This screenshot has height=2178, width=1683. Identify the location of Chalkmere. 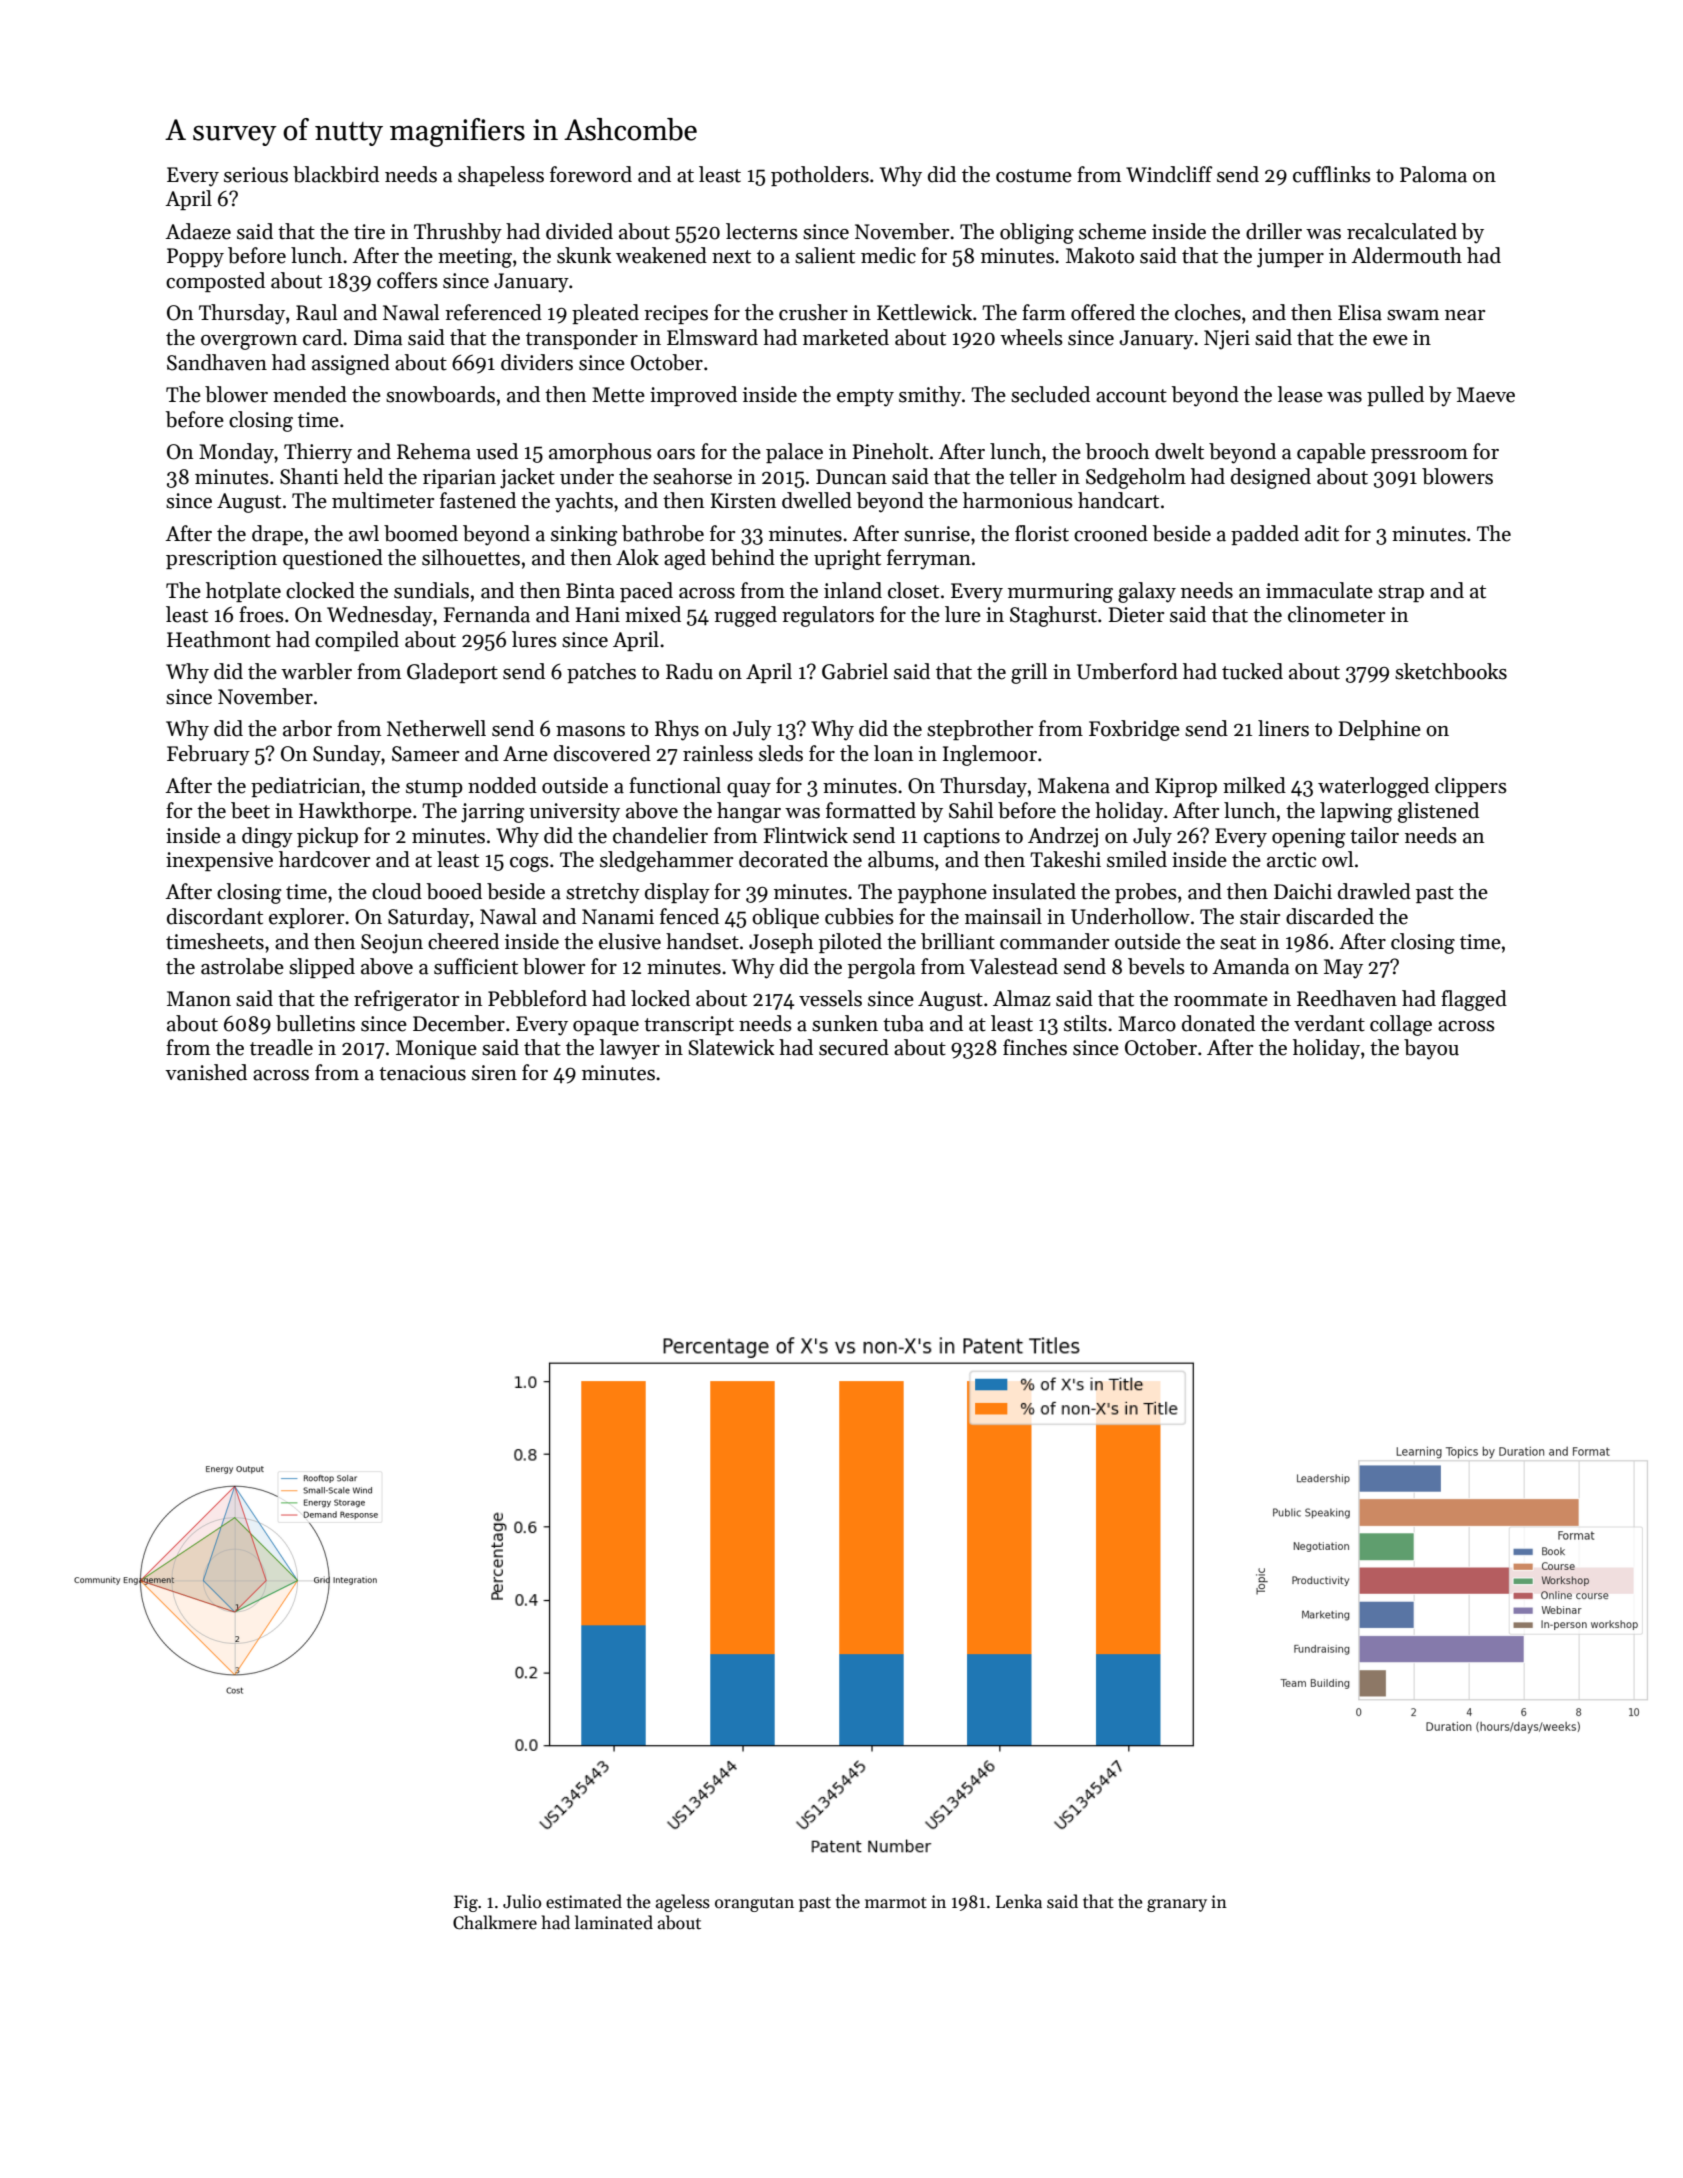
(495, 1922).
